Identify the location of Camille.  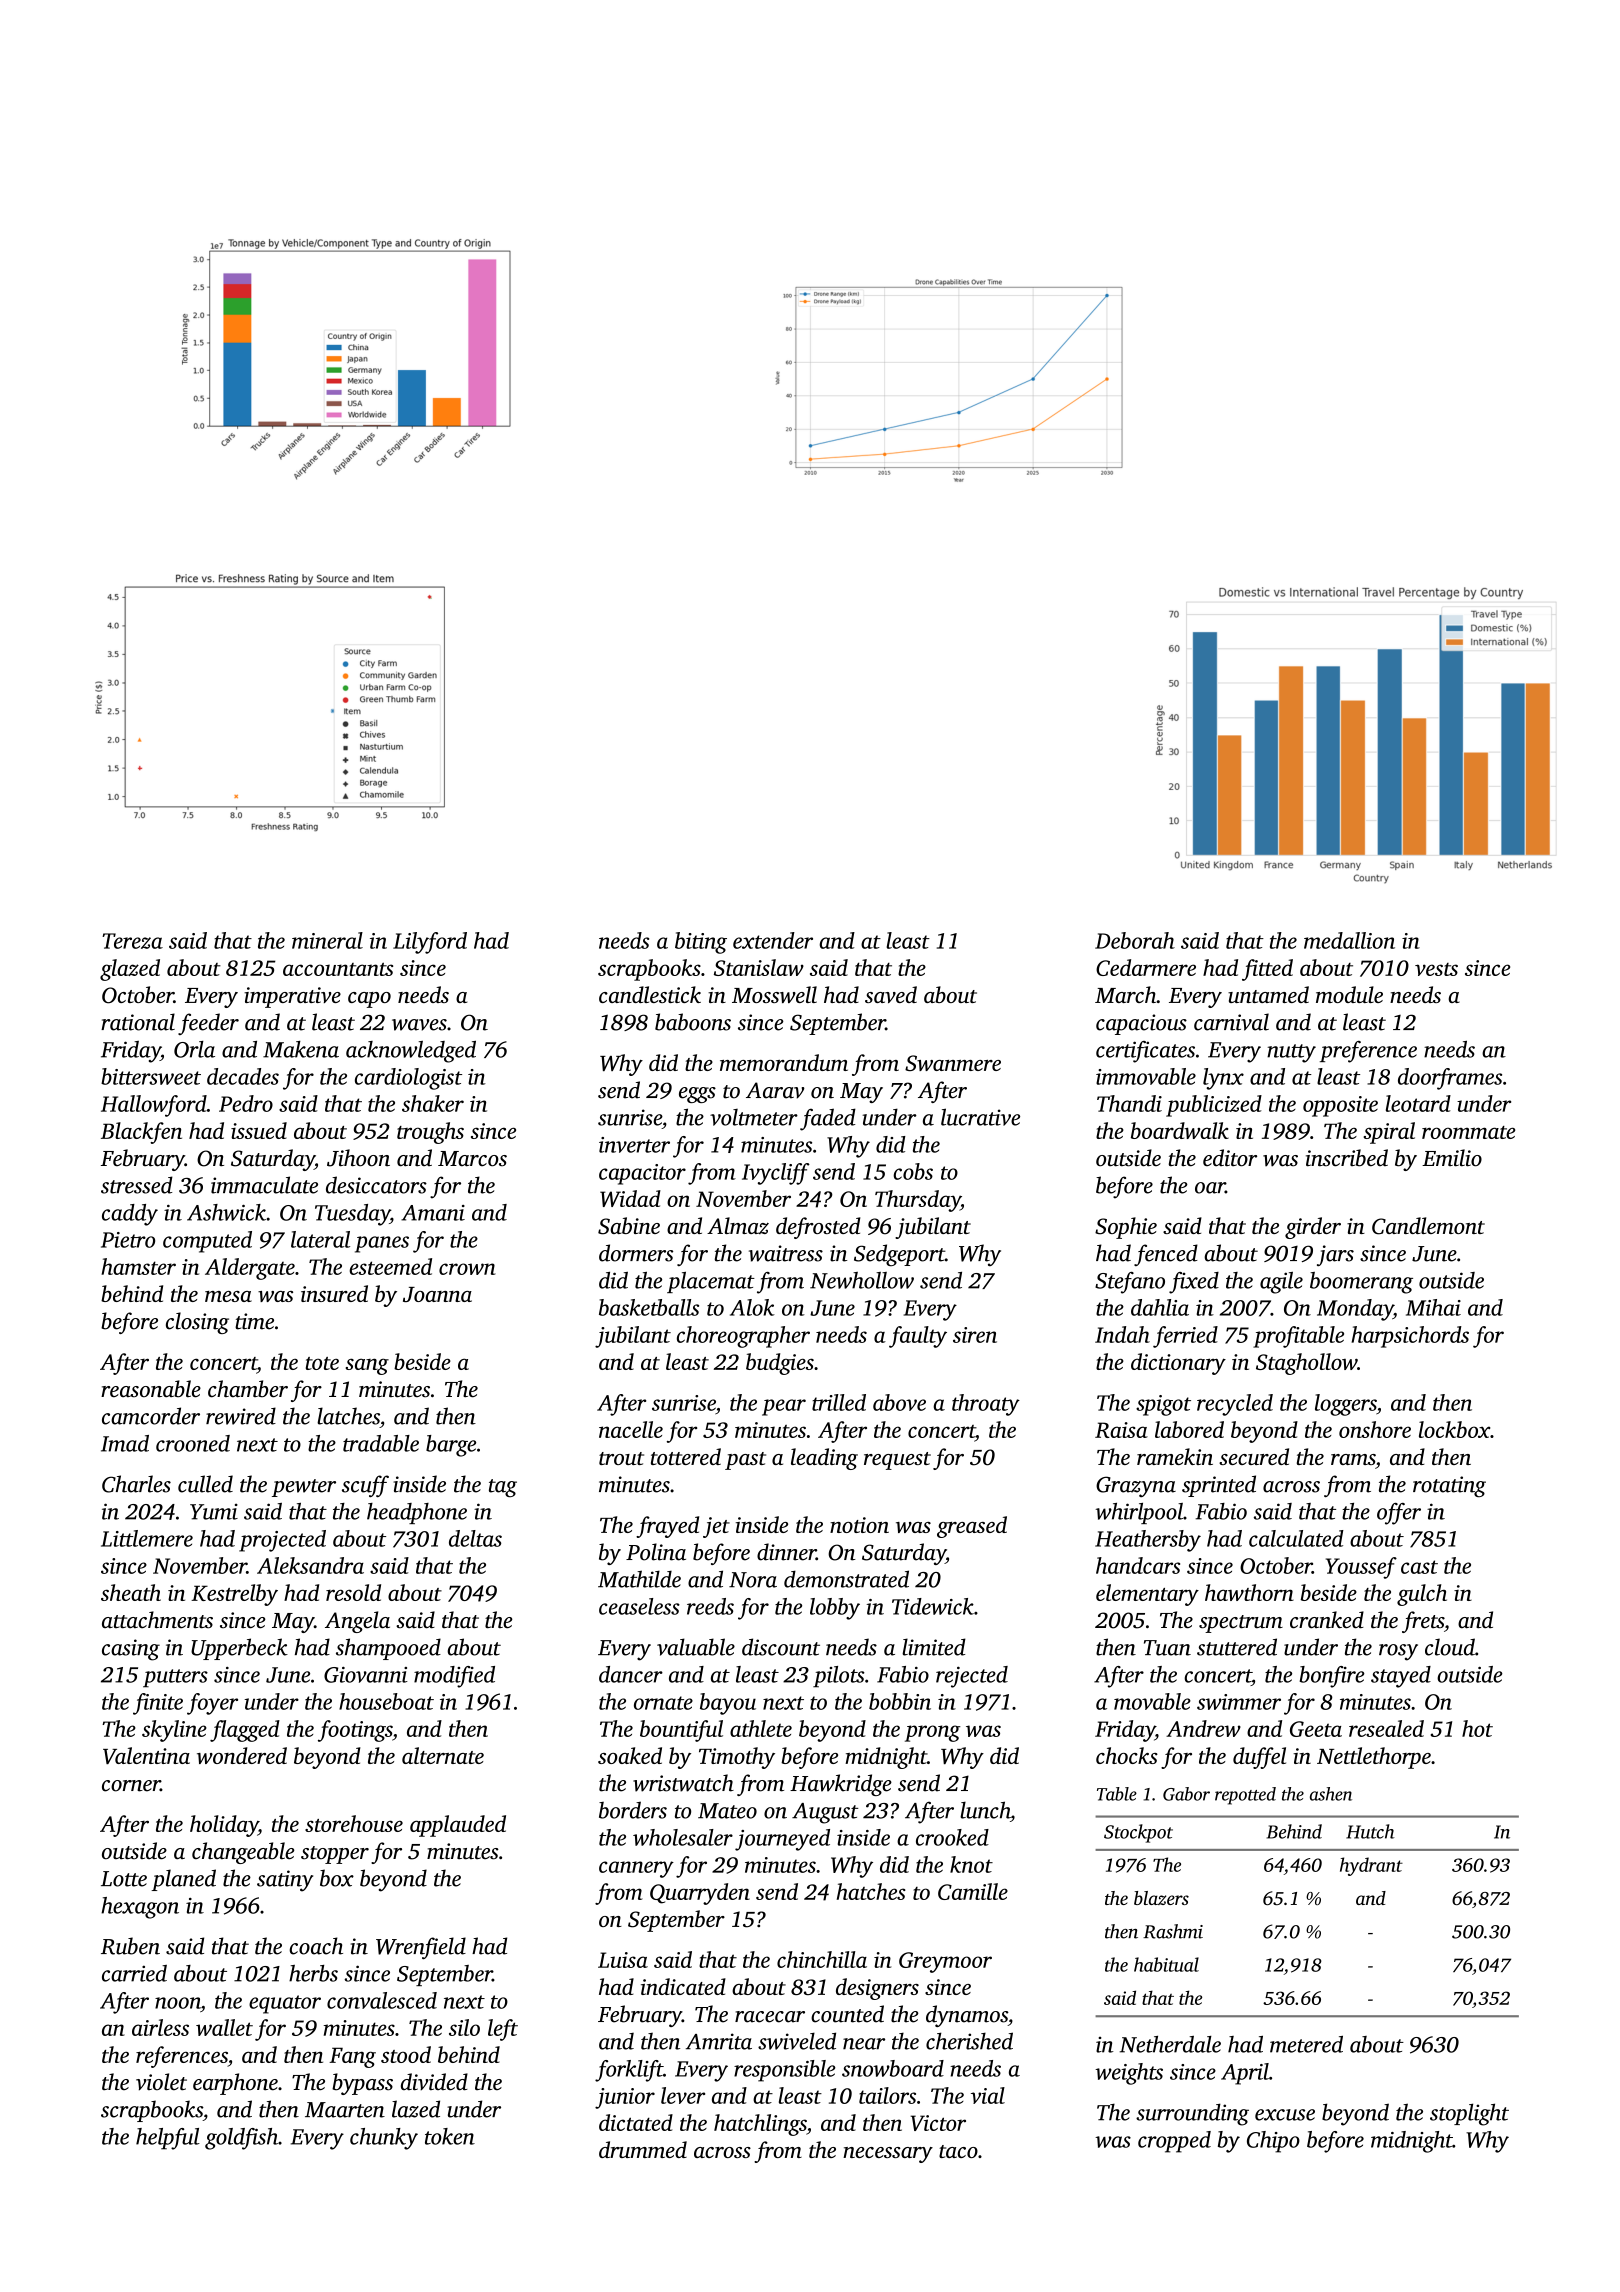
(973, 1891).
